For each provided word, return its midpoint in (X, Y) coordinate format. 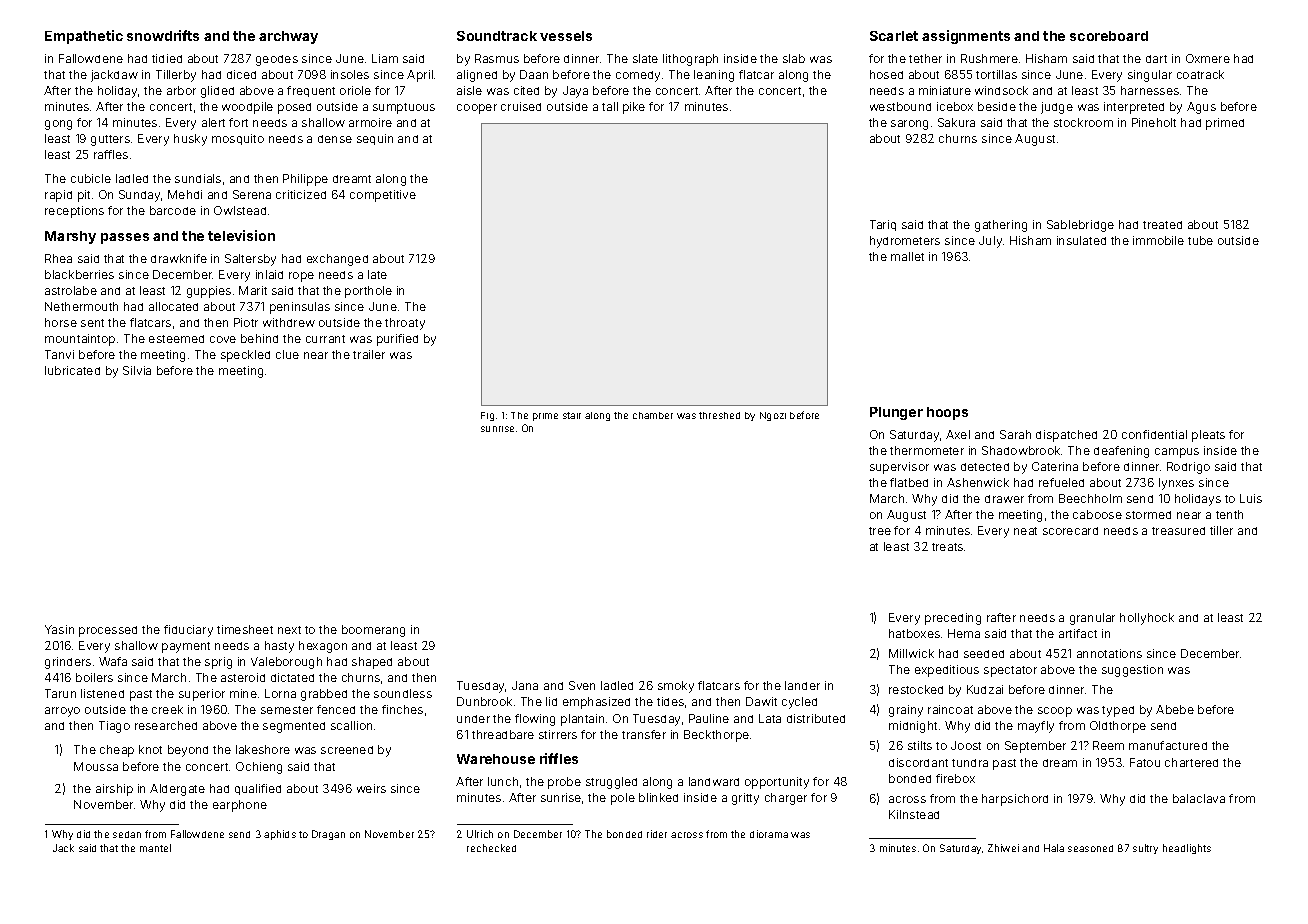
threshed (719, 415)
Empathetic (84, 37)
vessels (566, 36)
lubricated (72, 370)
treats (947, 547)
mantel (155, 848)
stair (572, 415)
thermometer (927, 450)
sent (92, 323)
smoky (676, 687)
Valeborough (286, 663)
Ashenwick (978, 482)
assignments (966, 37)
